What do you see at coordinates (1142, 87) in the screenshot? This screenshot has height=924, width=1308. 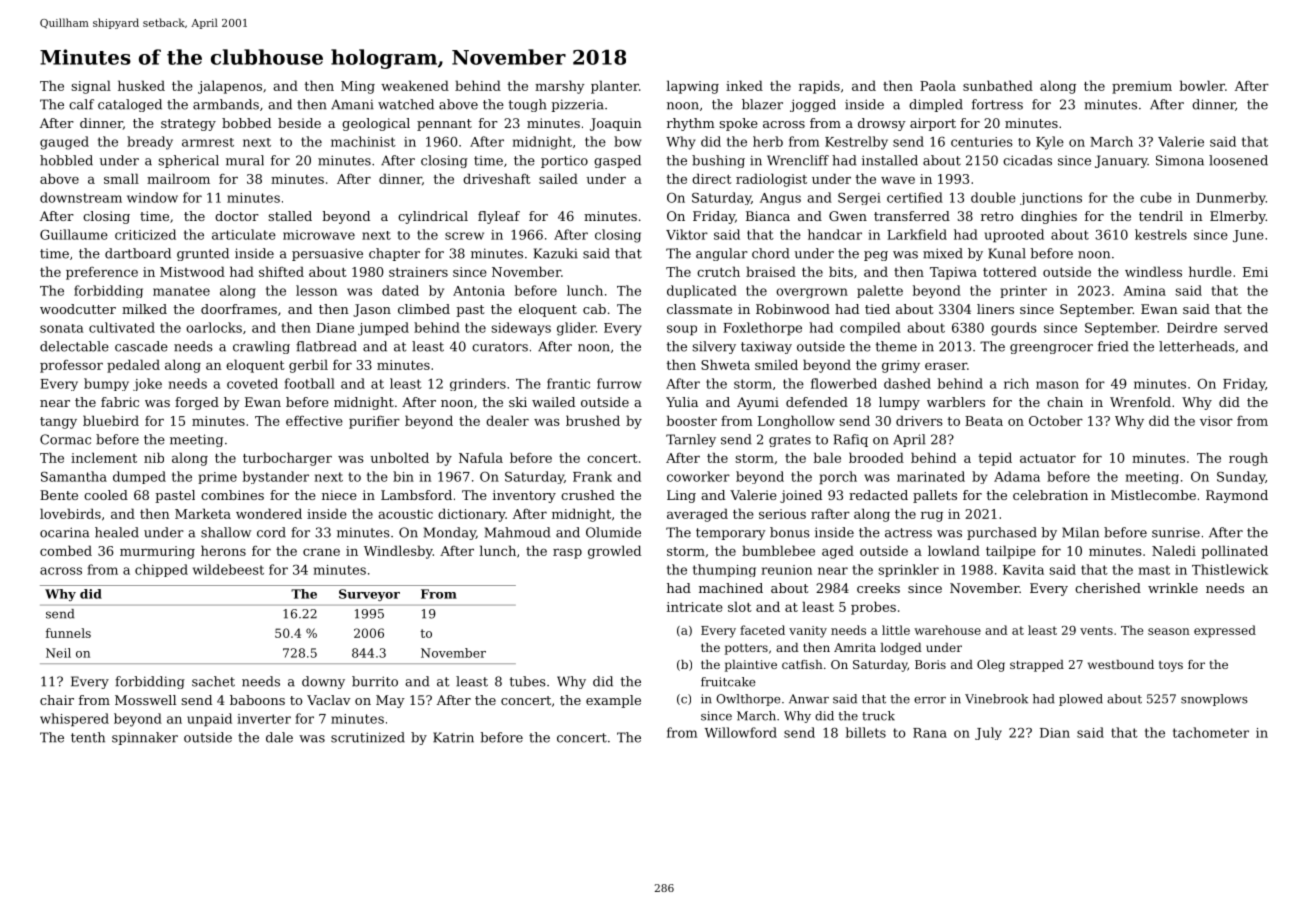 I see `premium` at bounding box center [1142, 87].
